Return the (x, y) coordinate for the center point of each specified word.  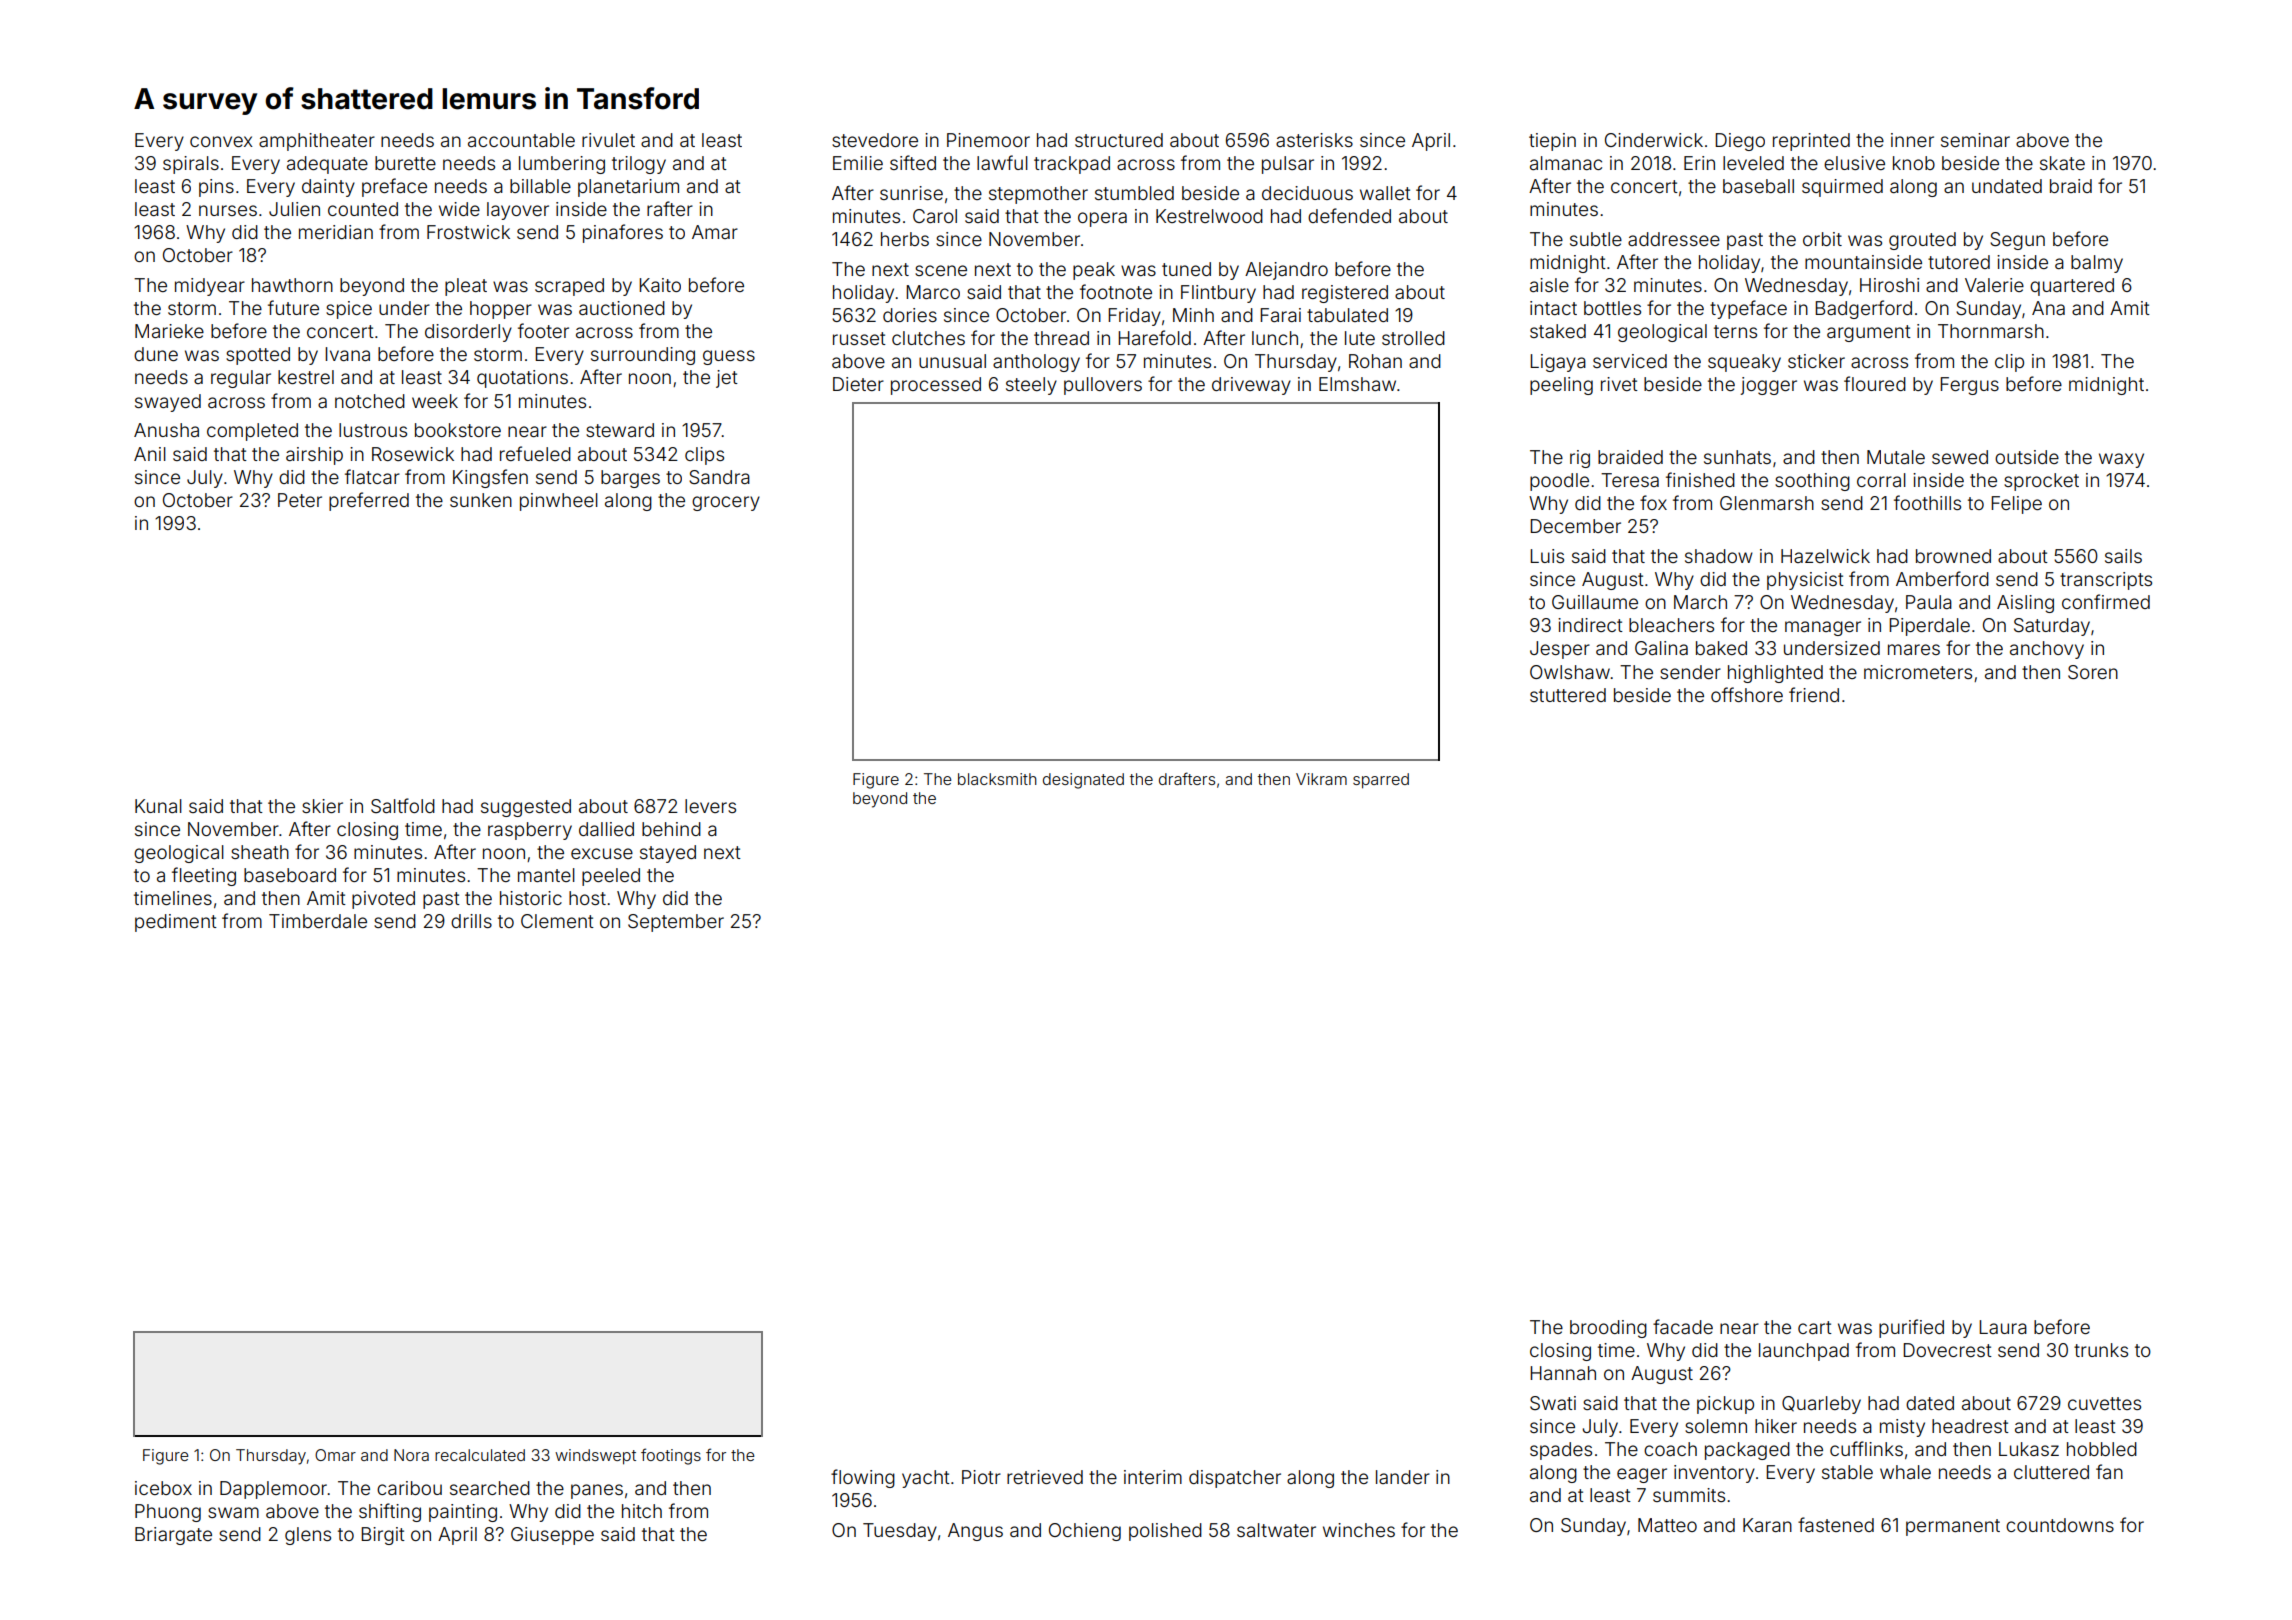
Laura (2003, 1327)
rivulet (608, 140)
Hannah (1563, 1373)
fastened (1836, 1524)
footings (671, 1456)
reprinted (1811, 142)
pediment (176, 923)
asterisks (1314, 140)
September (676, 923)
